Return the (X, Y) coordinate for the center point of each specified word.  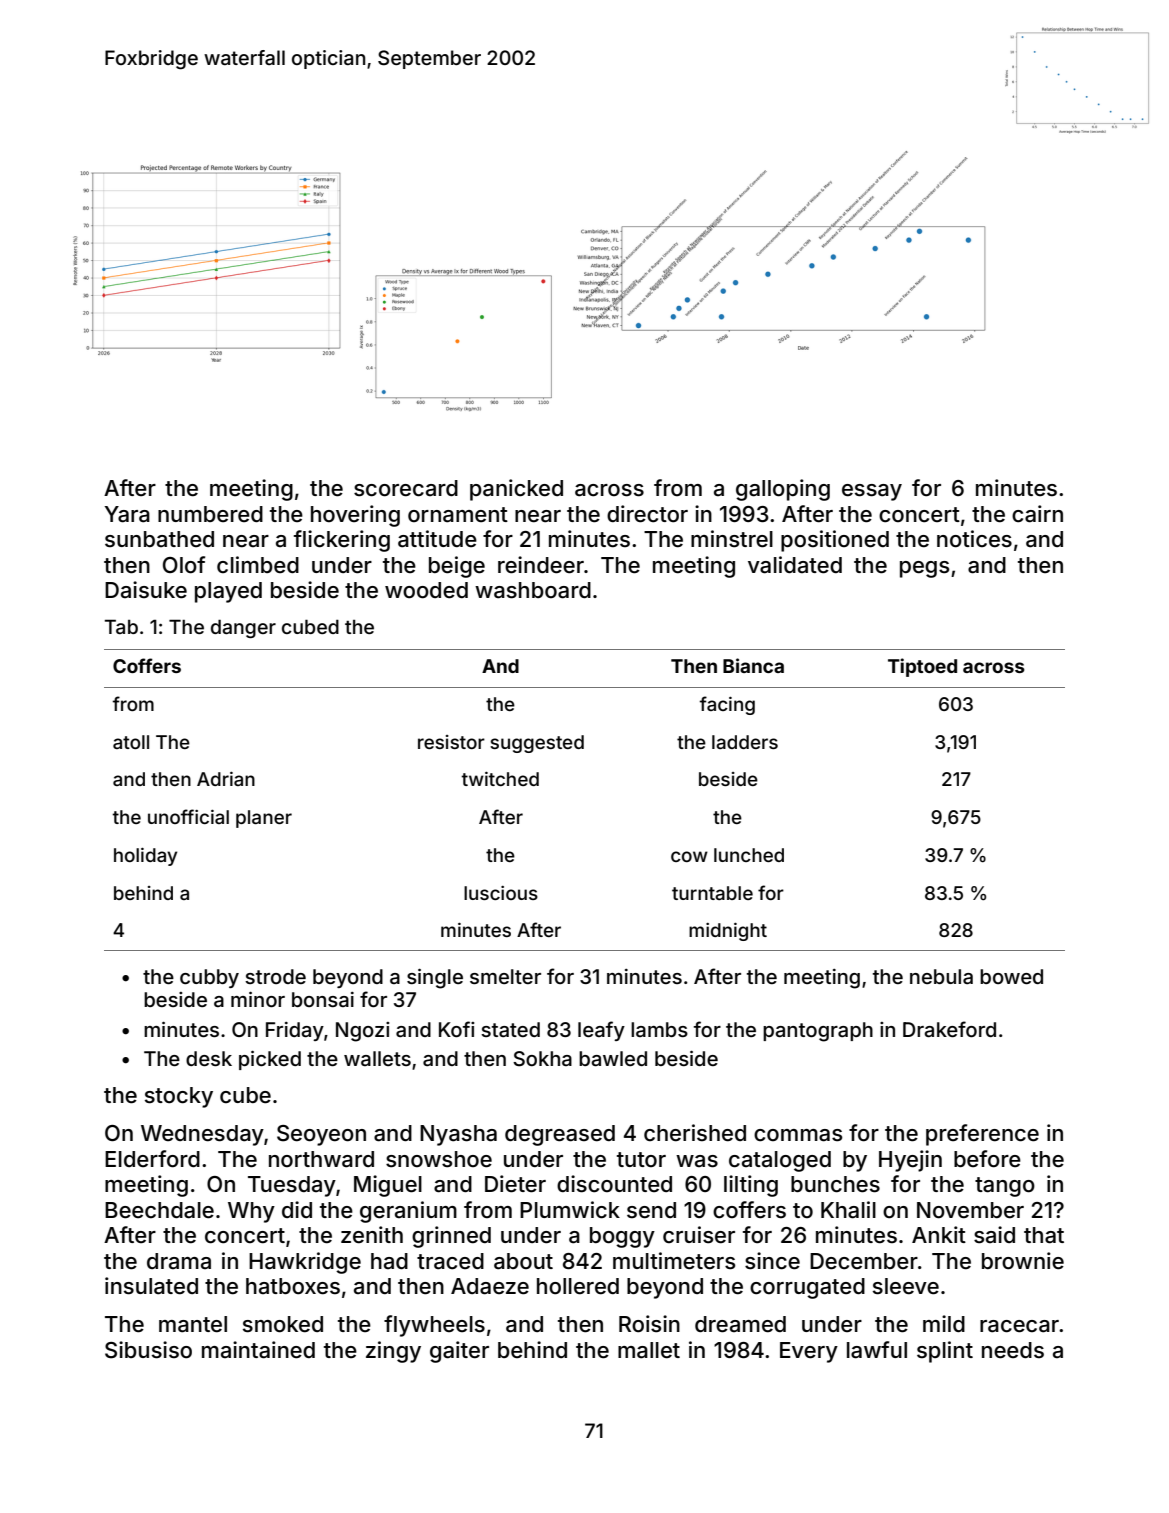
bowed (1011, 976)
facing (727, 705)
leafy (601, 1031)
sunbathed (159, 539)
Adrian (226, 779)
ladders (745, 742)
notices (974, 539)
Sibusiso (148, 1350)
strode (275, 976)
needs (1013, 1350)
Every (809, 1352)
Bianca (753, 665)
